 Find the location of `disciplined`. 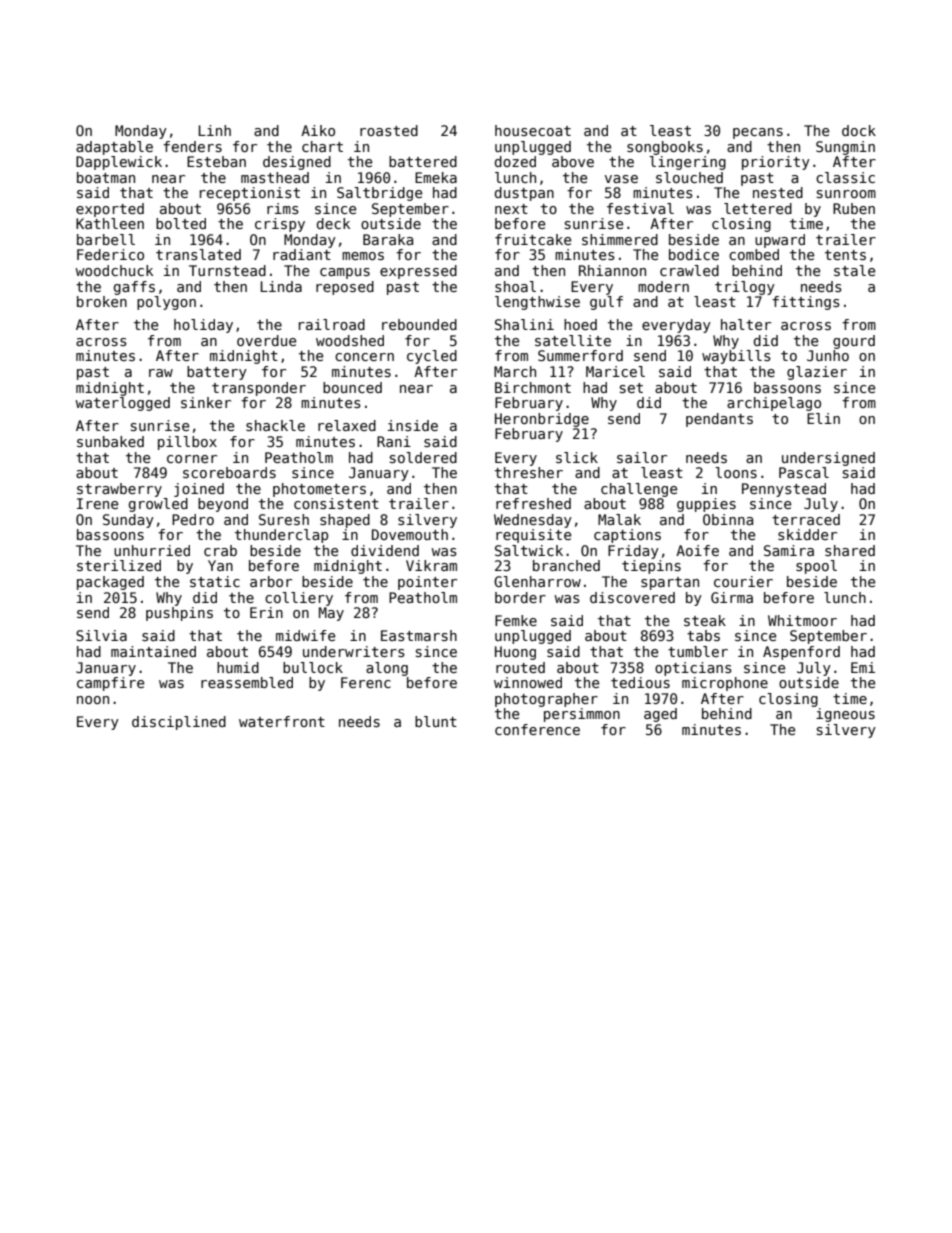

disciplined is located at coordinates (179, 723).
